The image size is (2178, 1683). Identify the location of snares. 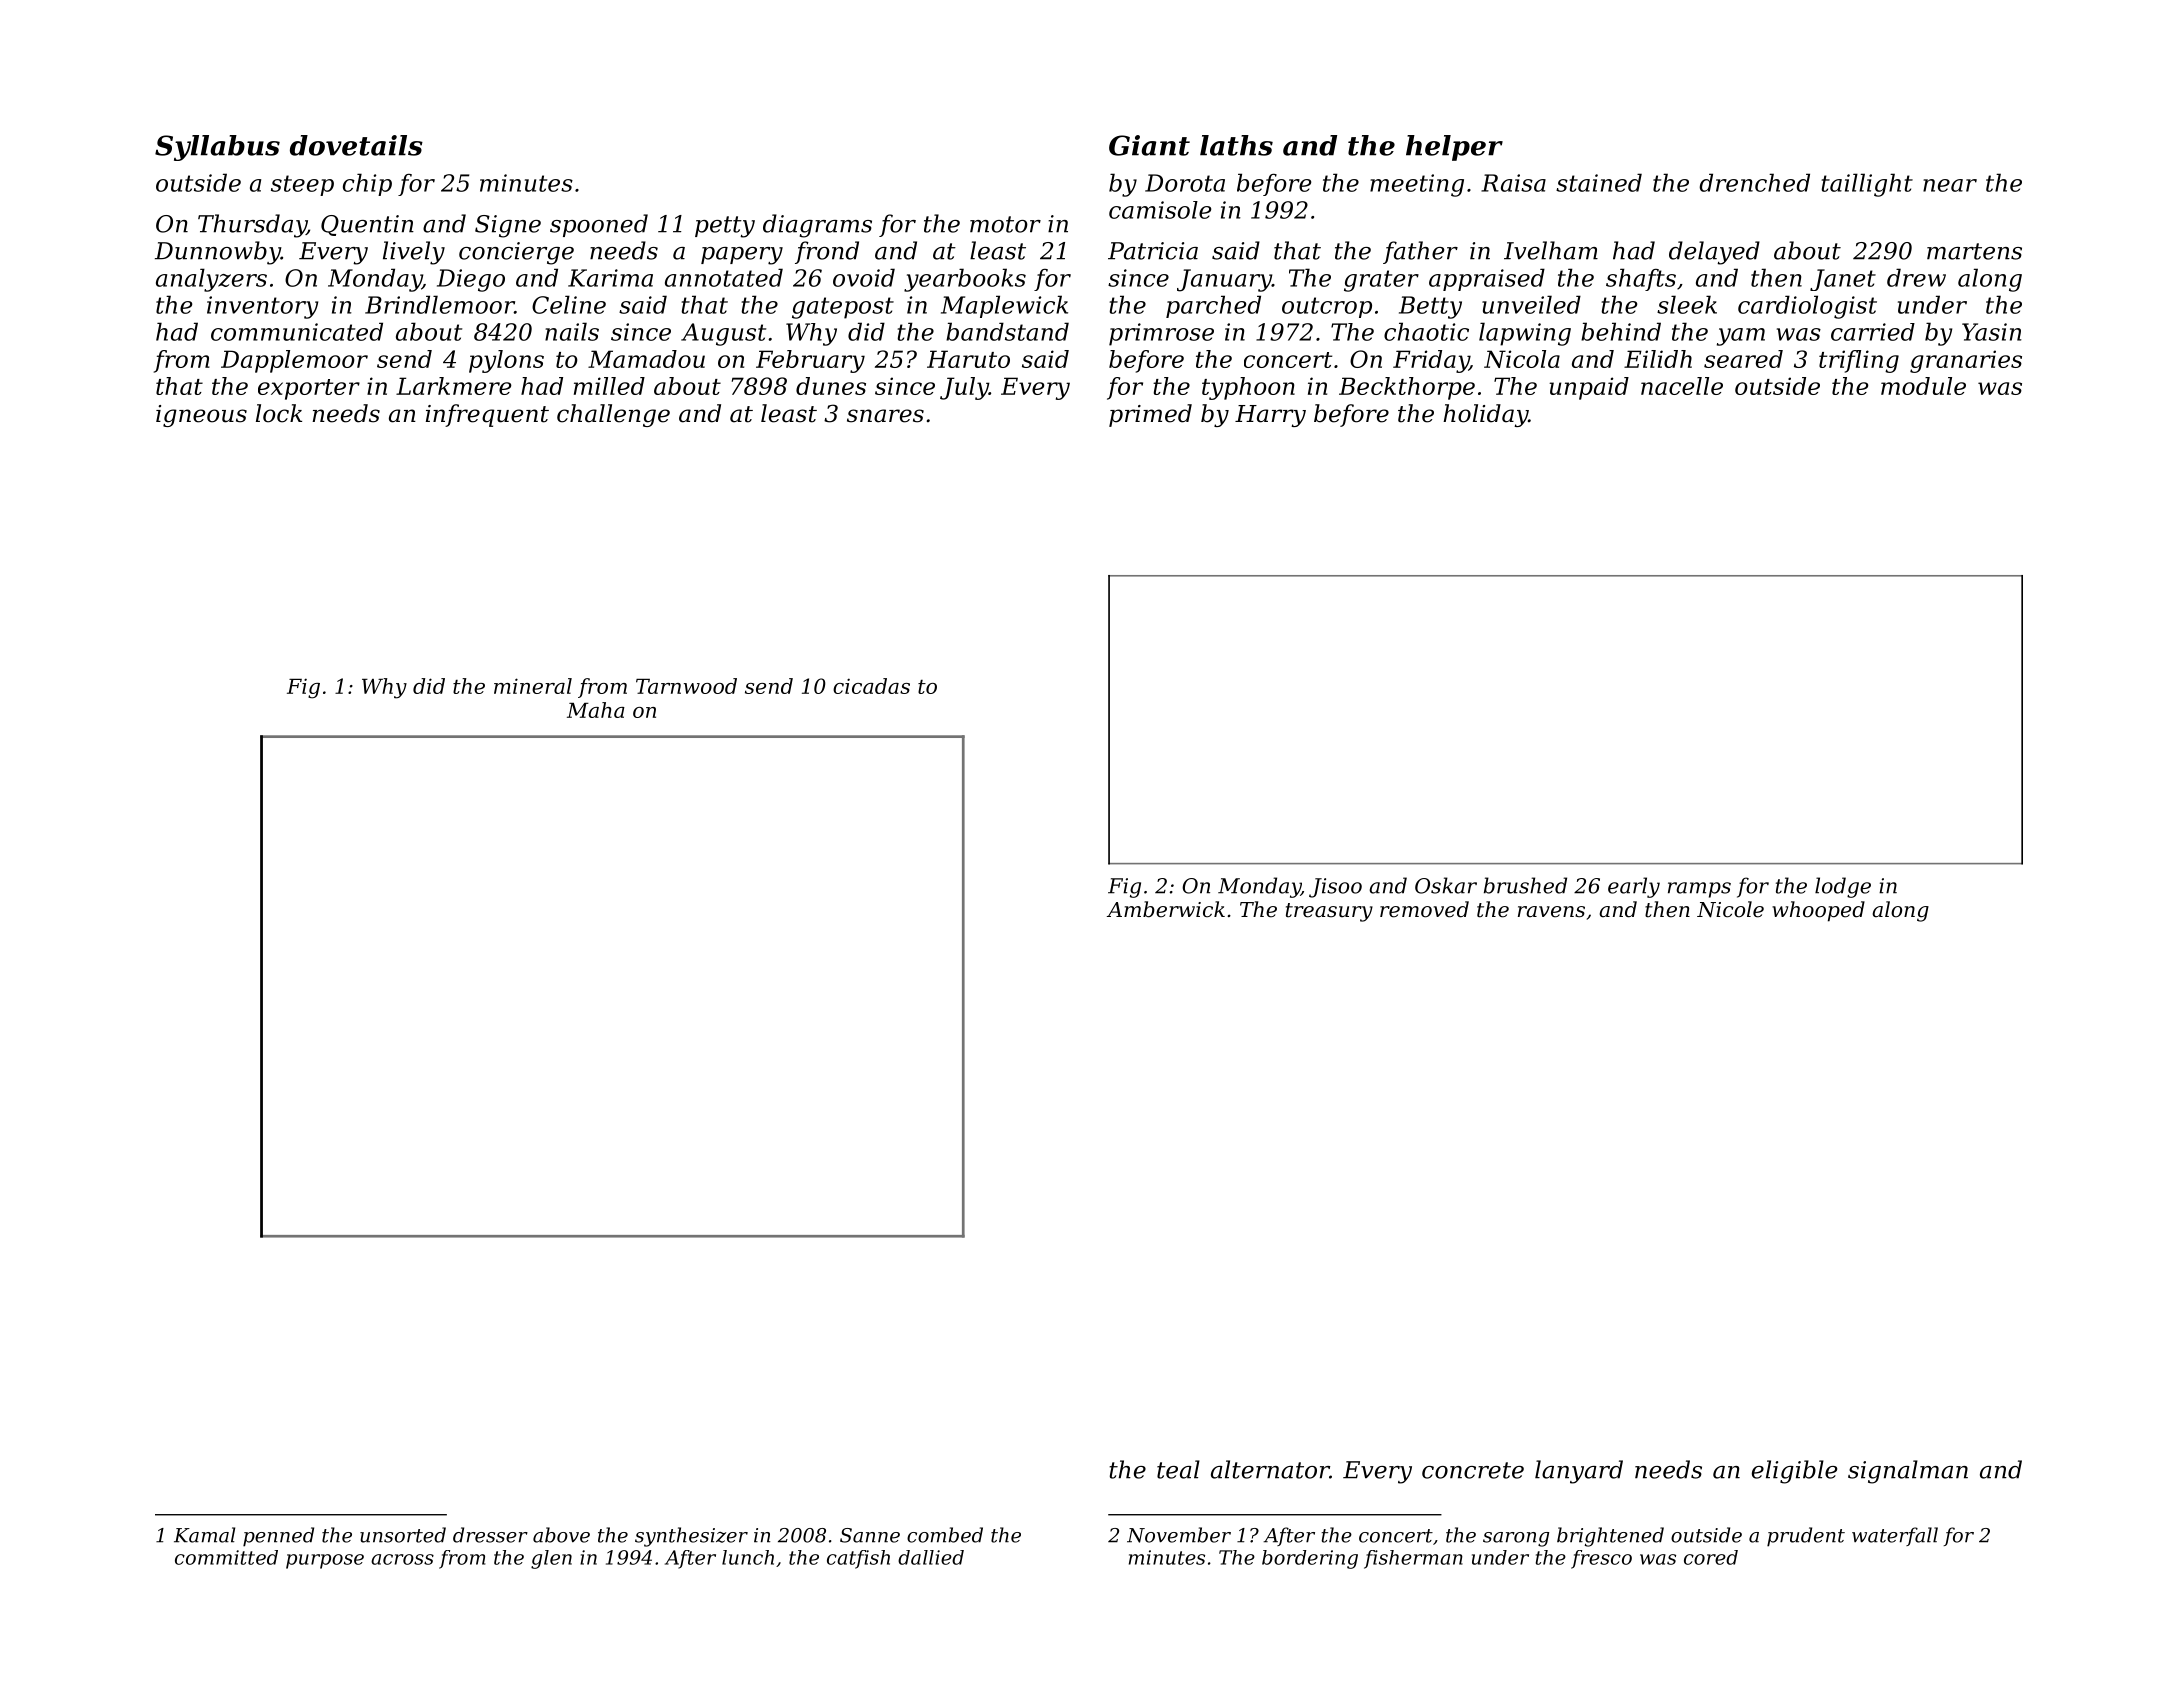
(885, 416).
